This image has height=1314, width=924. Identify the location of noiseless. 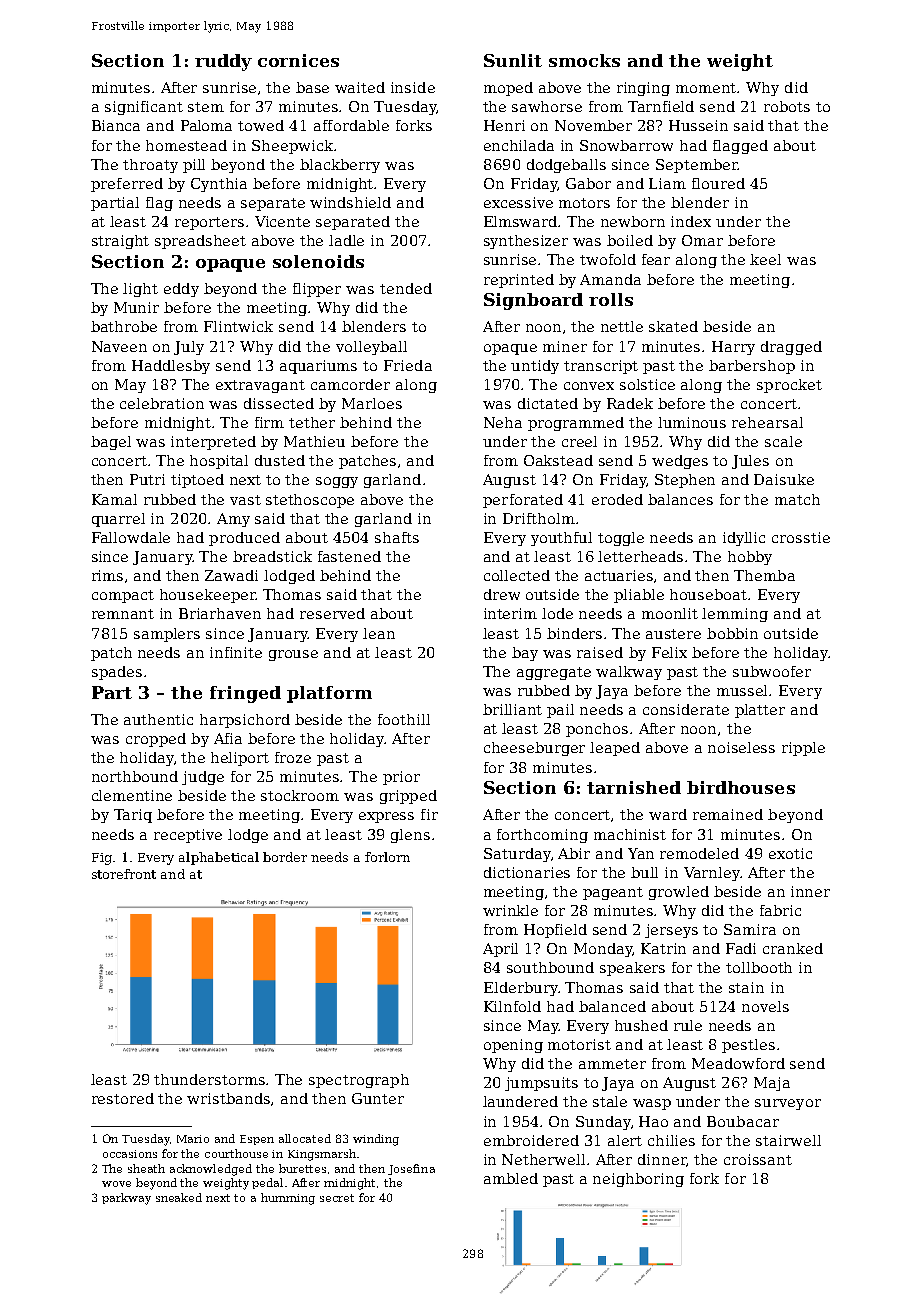
(741, 747).
